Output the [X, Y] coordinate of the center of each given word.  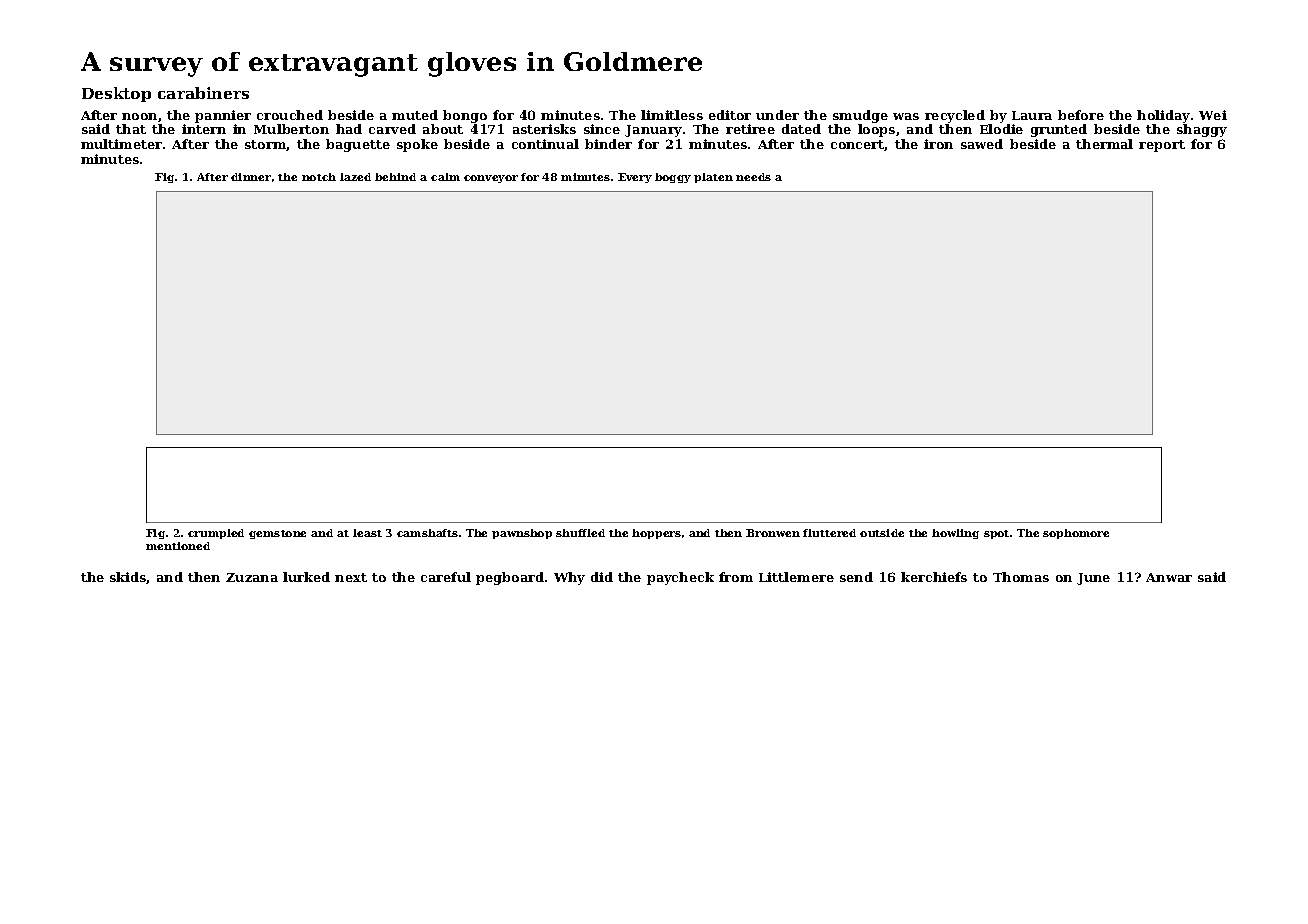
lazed [355, 177]
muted [415, 115]
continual [545, 144]
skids [128, 578]
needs [753, 177]
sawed [982, 144]
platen [713, 178]
